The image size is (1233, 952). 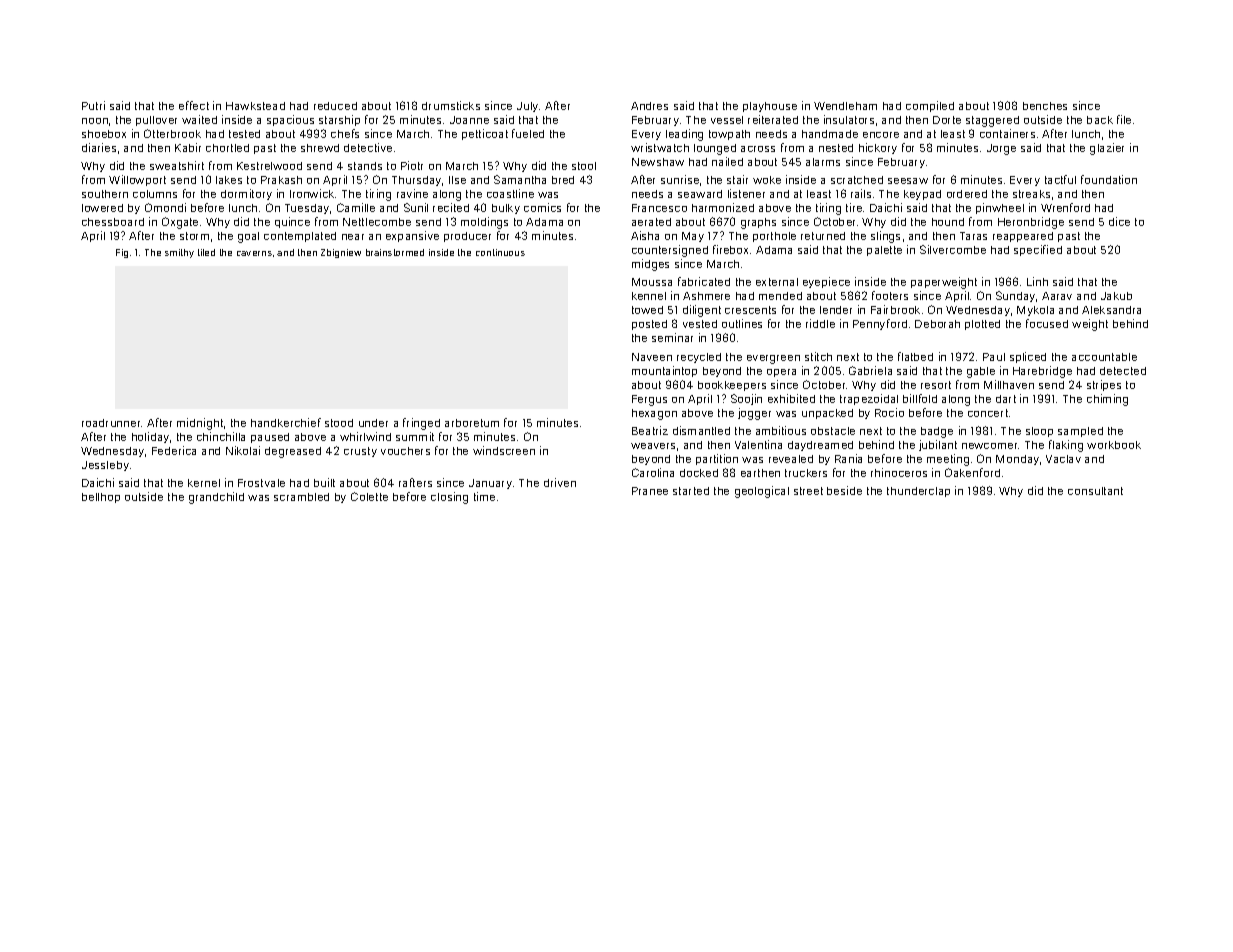 What do you see at coordinates (101, 498) in the screenshot?
I see `bellhop` at bounding box center [101, 498].
